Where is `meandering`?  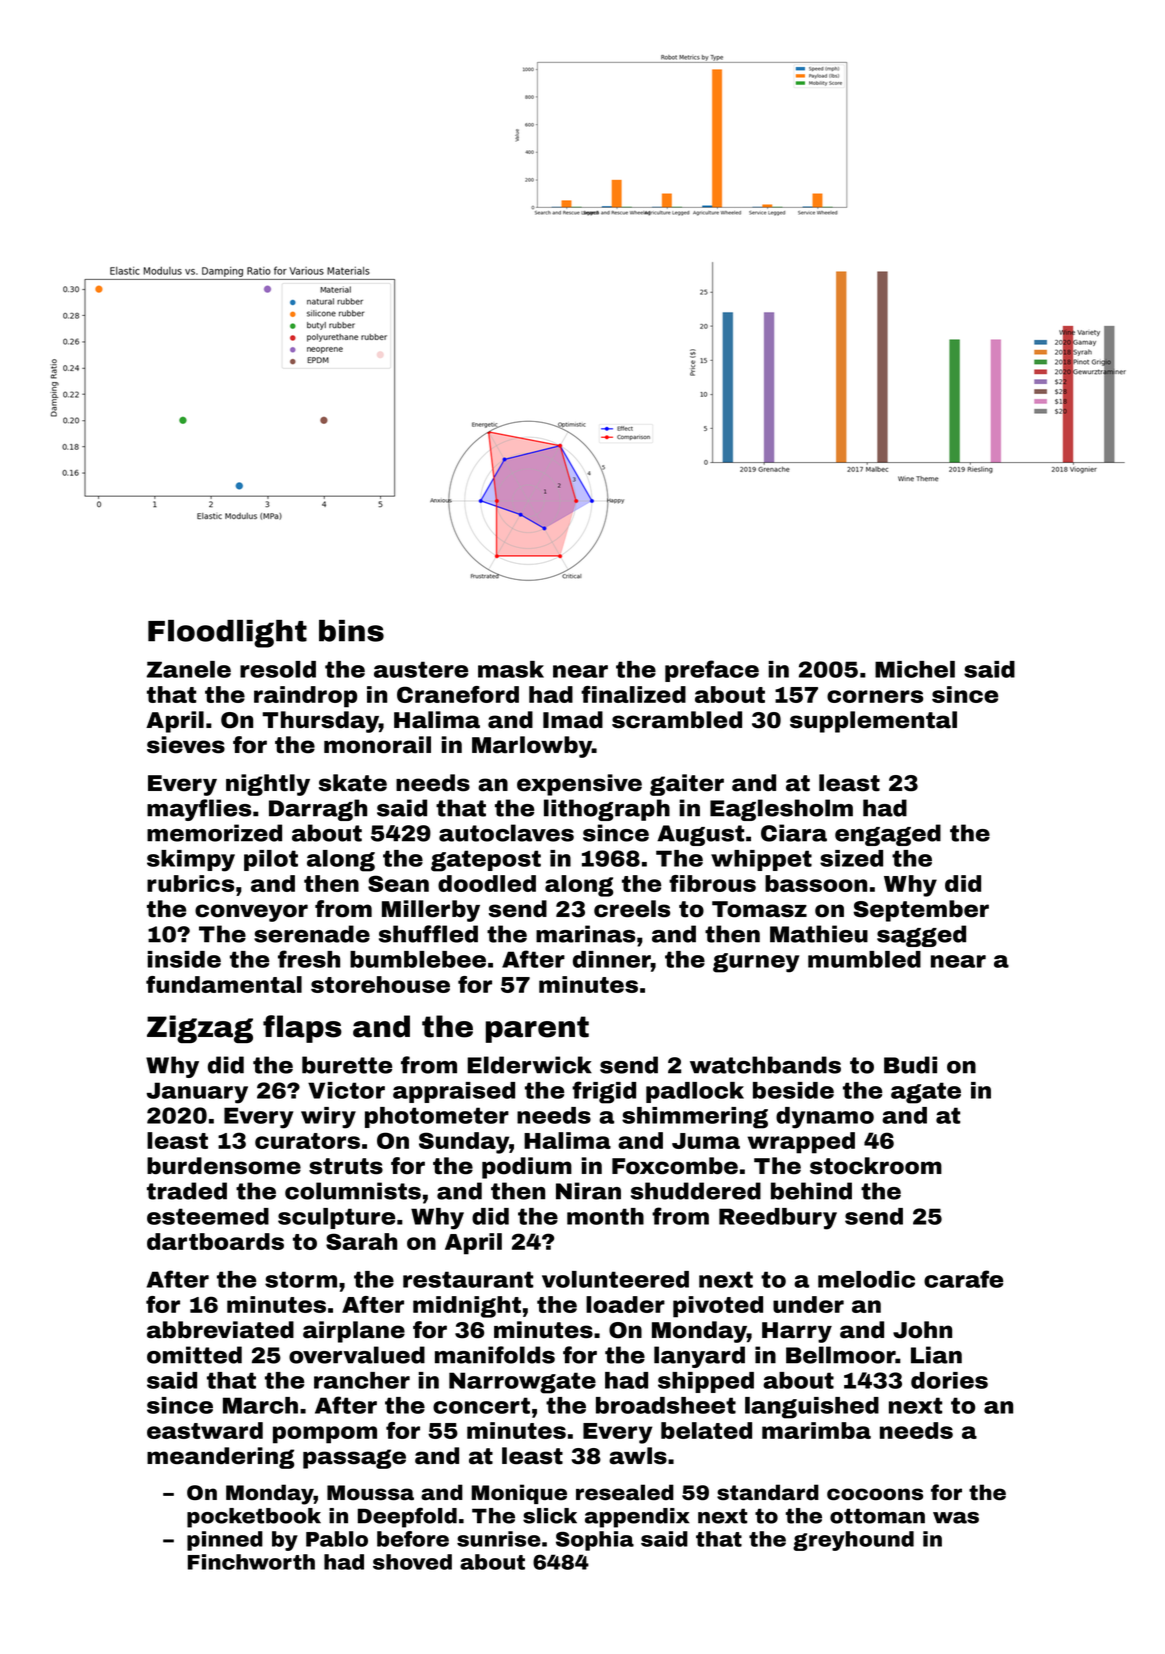
meandering is located at coordinates (220, 1458).
